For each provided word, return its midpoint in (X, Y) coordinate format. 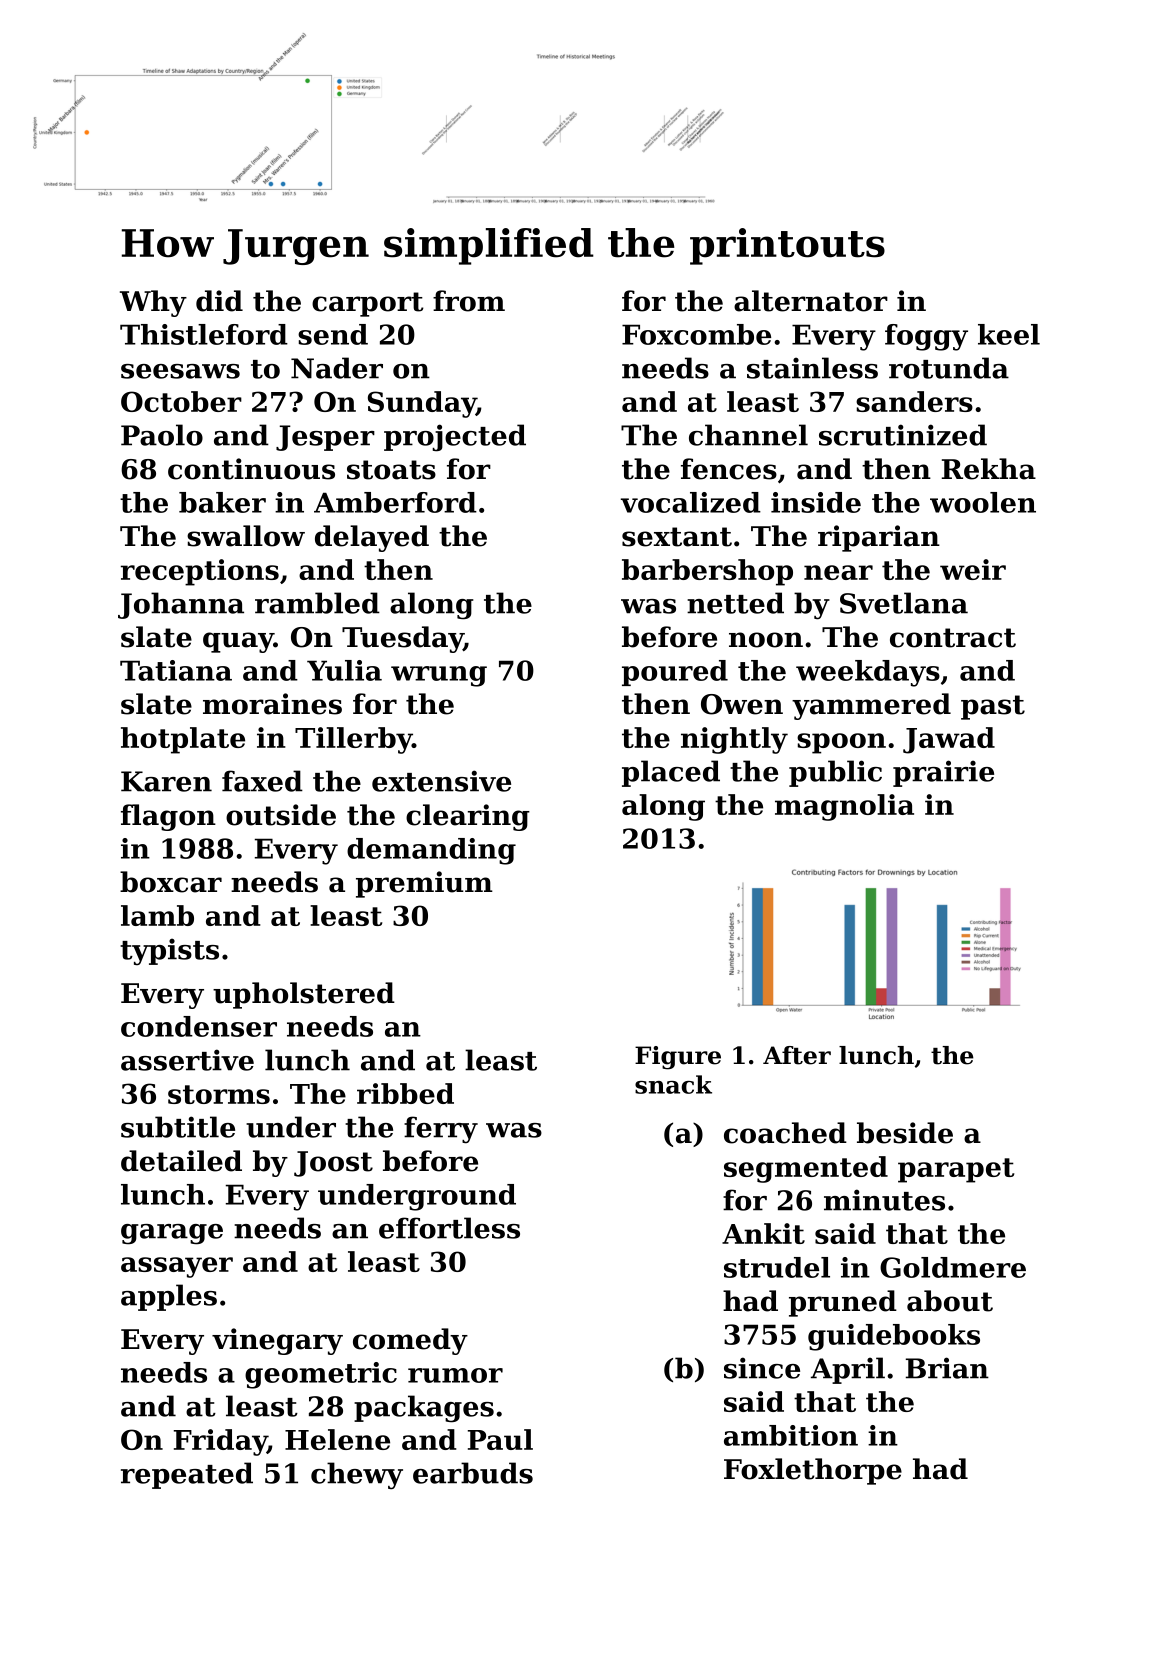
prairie (943, 773)
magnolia (844, 807)
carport (368, 304)
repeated (187, 1475)
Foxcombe (696, 334)
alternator (811, 301)
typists (169, 951)
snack (673, 1084)
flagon (168, 817)
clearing (468, 817)
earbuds (473, 1473)
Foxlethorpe (813, 1471)
